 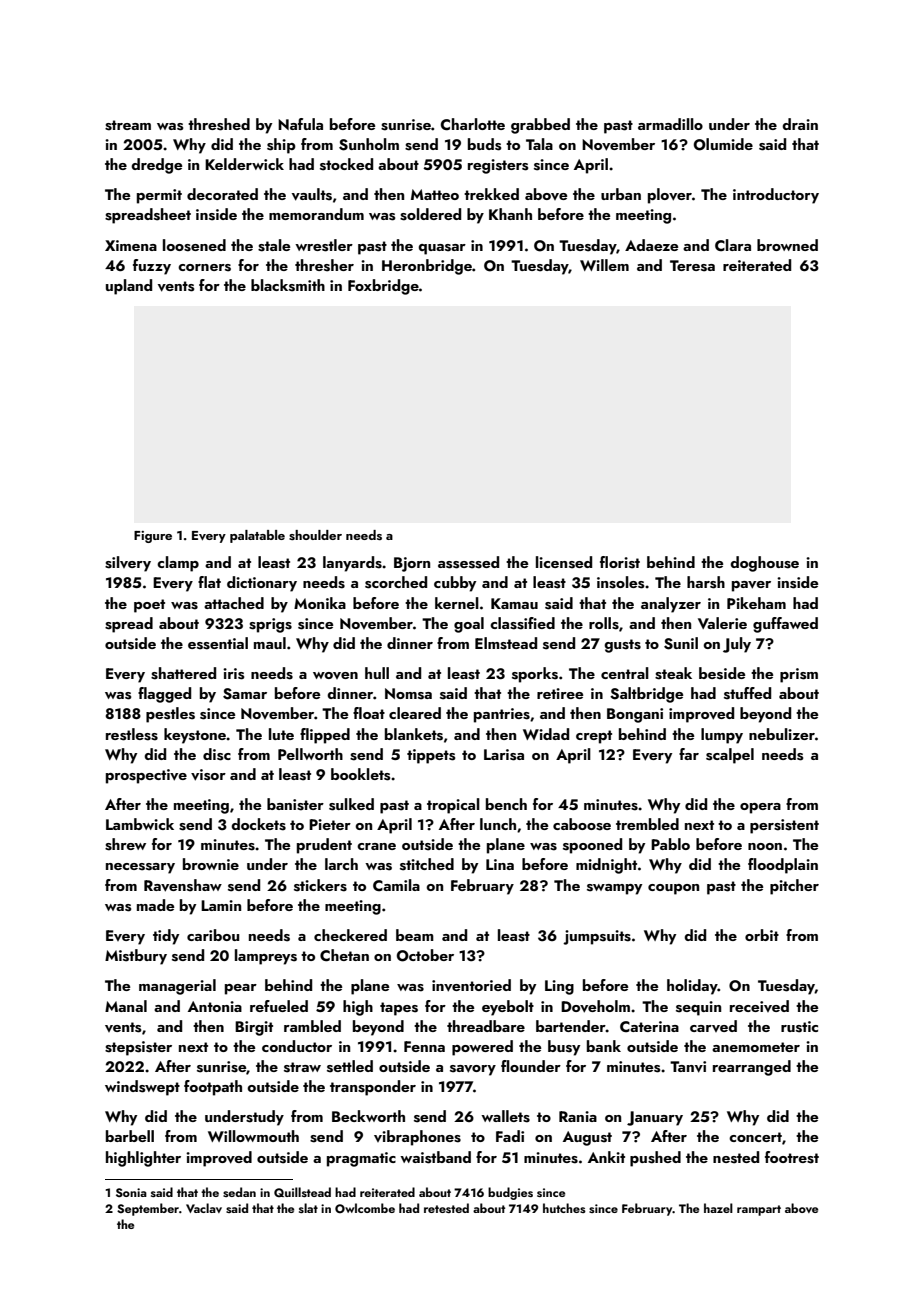 I want to click on September, so click(x=148, y=1209).
